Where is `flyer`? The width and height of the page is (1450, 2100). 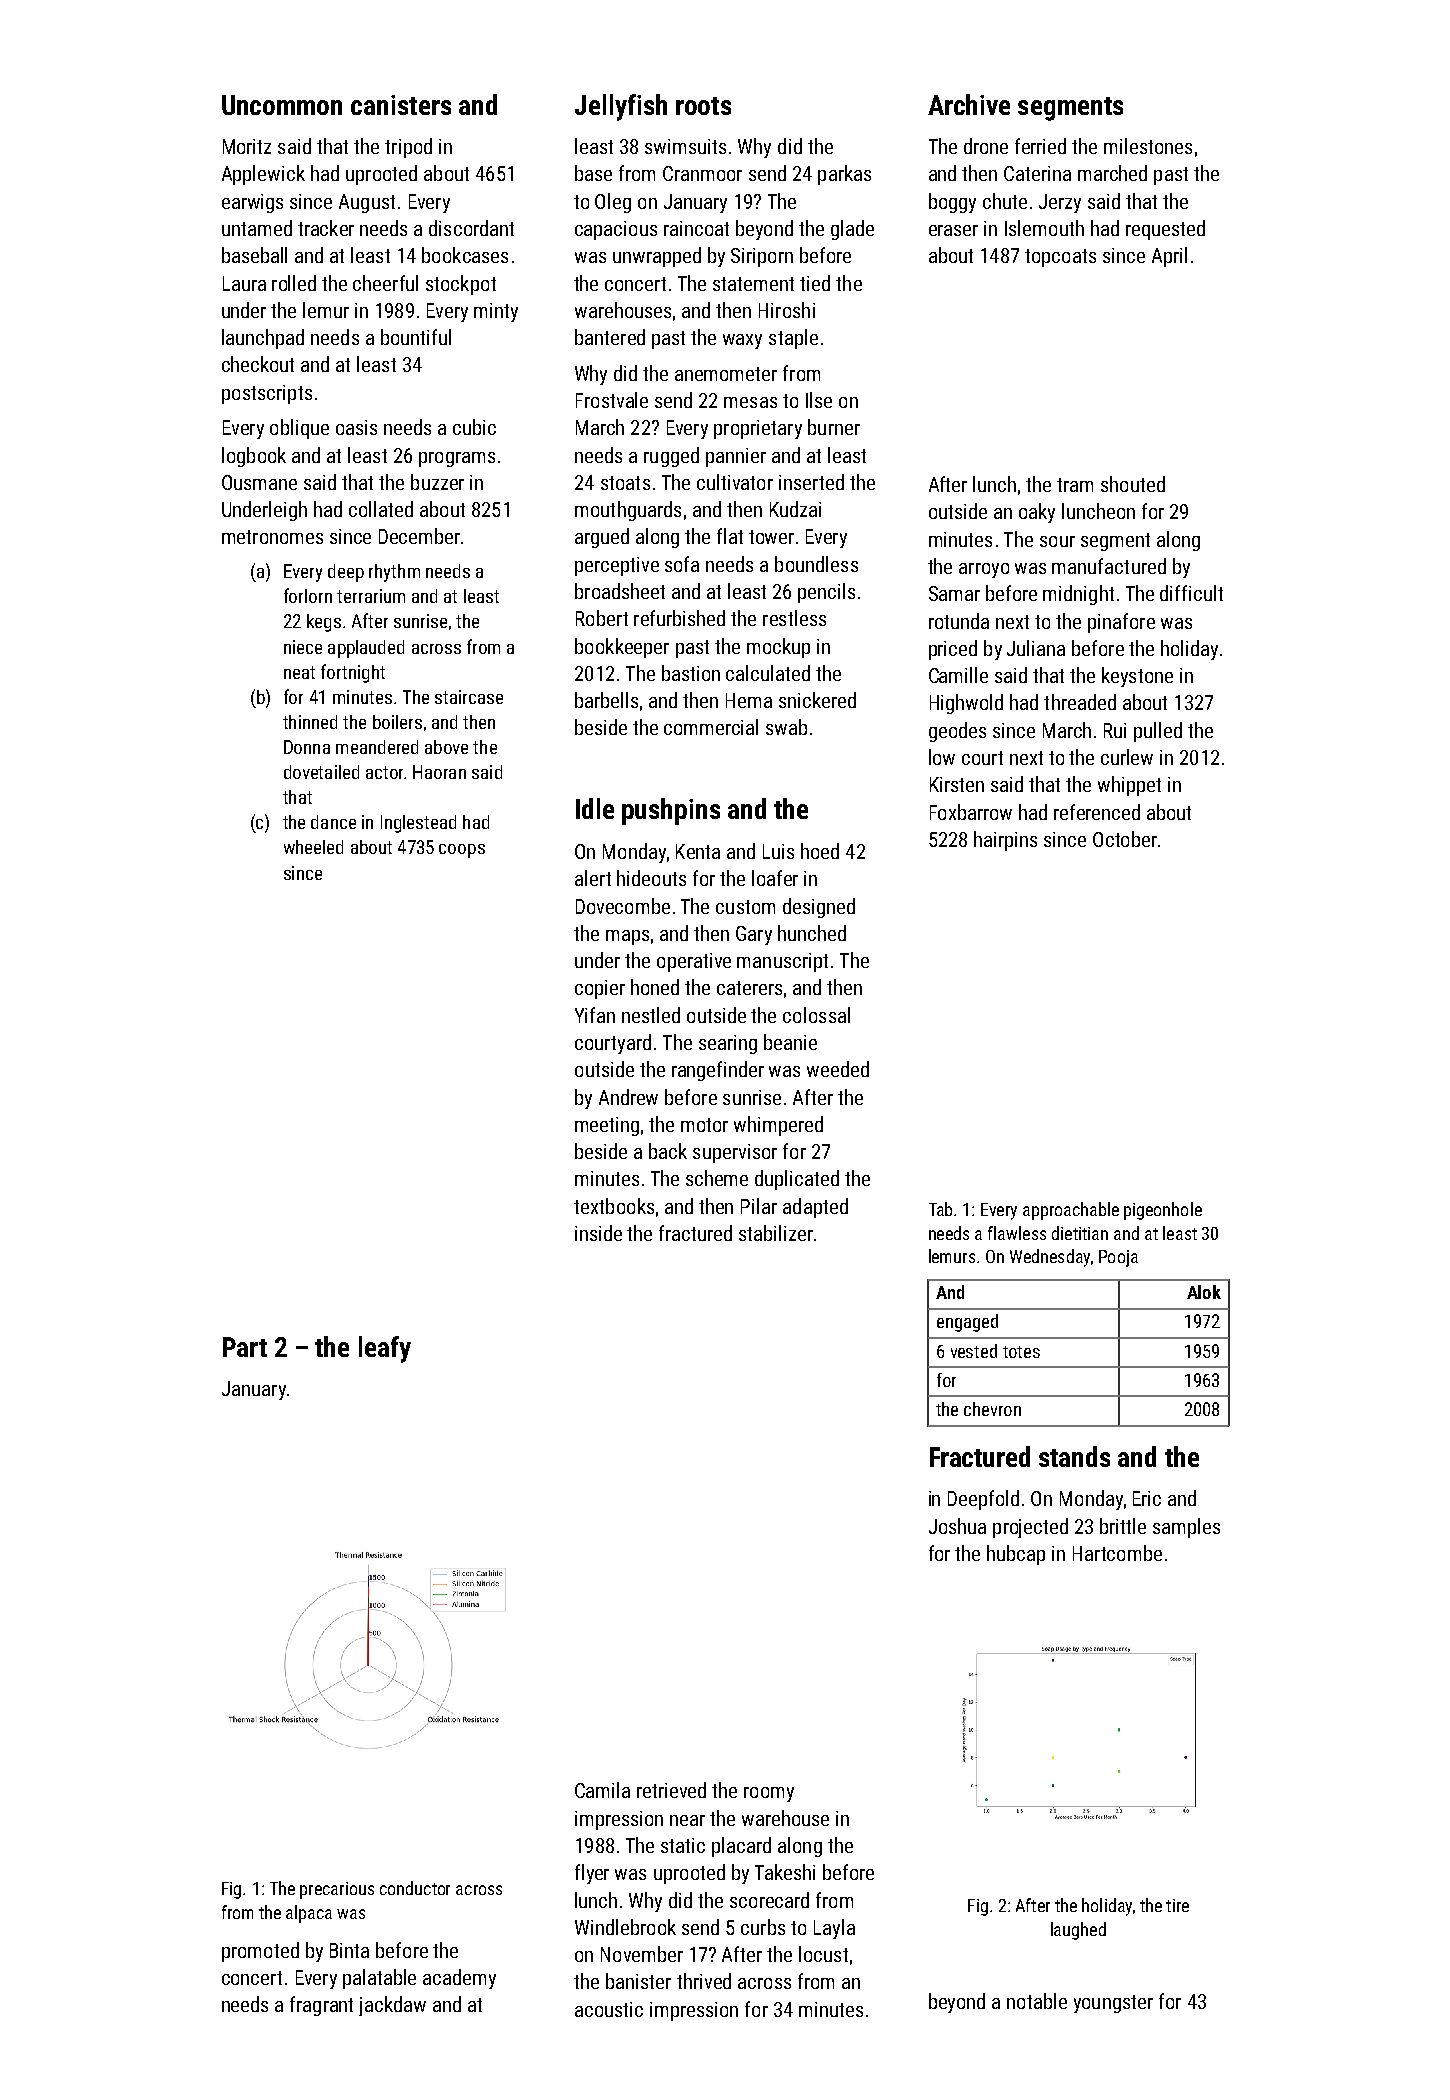
flyer is located at coordinates (592, 1874).
